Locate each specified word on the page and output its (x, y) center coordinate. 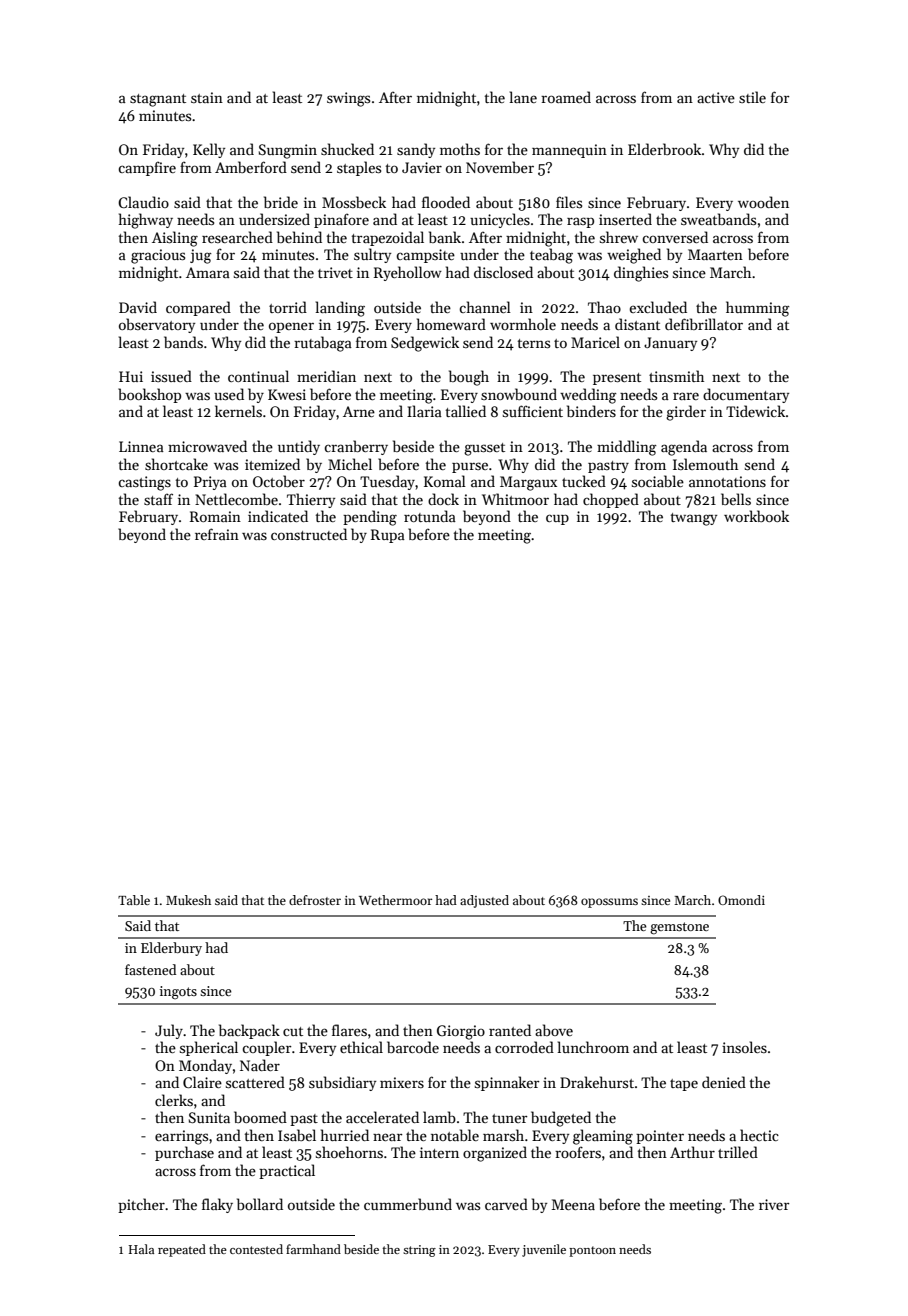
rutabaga (323, 344)
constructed (309, 534)
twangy (694, 519)
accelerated (382, 1117)
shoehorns (349, 1152)
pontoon (592, 1251)
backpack (249, 1031)
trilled (738, 1152)
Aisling (175, 239)
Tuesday (387, 482)
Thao (604, 307)
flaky (217, 1205)
